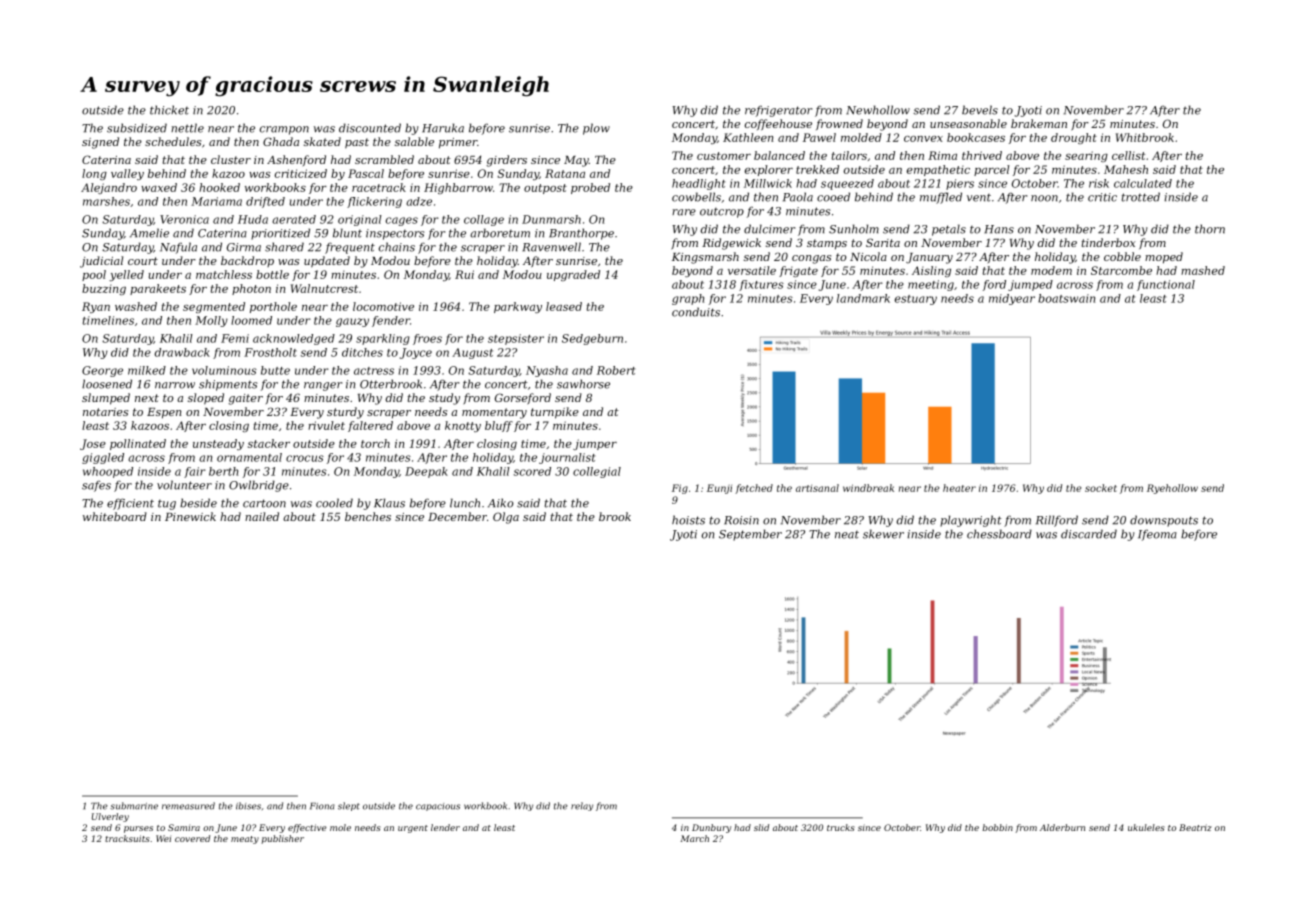 Image resolution: width=1308 pixels, height=924 pixels. What do you see at coordinates (1089, 534) in the document?
I see `discarded` at bounding box center [1089, 534].
